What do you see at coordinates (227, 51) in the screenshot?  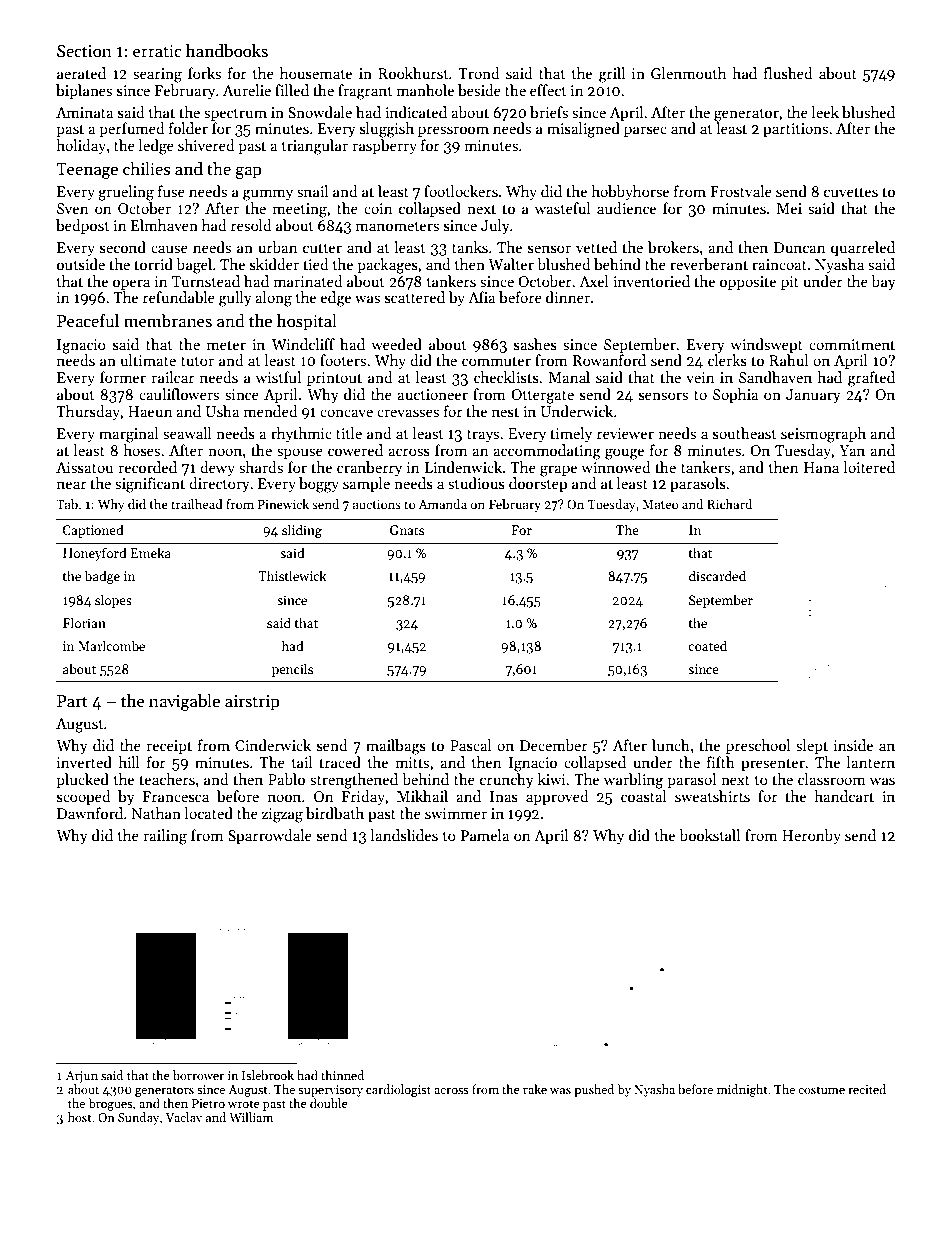 I see `handbooks` at bounding box center [227, 51].
